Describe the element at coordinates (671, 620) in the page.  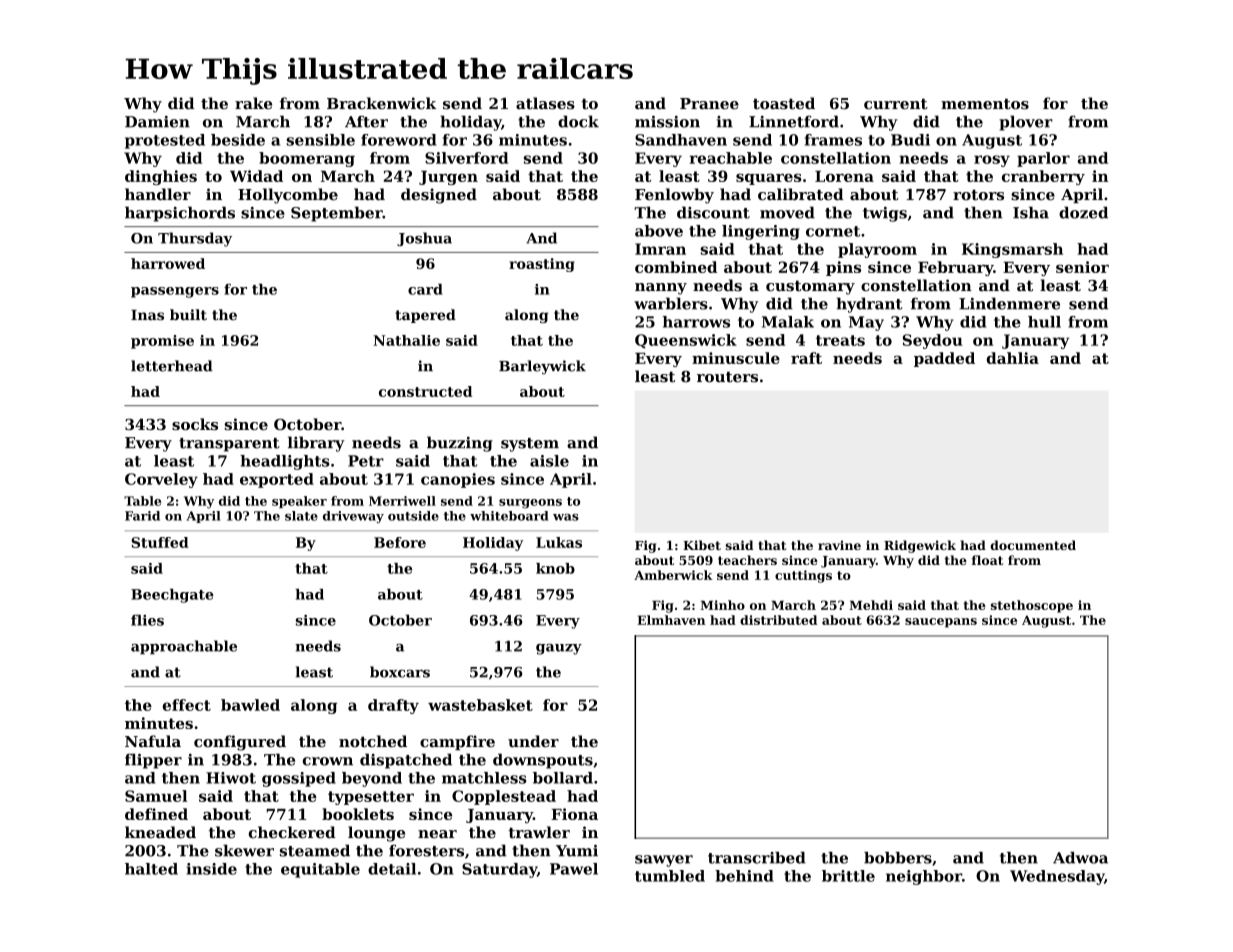
I see `Elmhaven` at that location.
